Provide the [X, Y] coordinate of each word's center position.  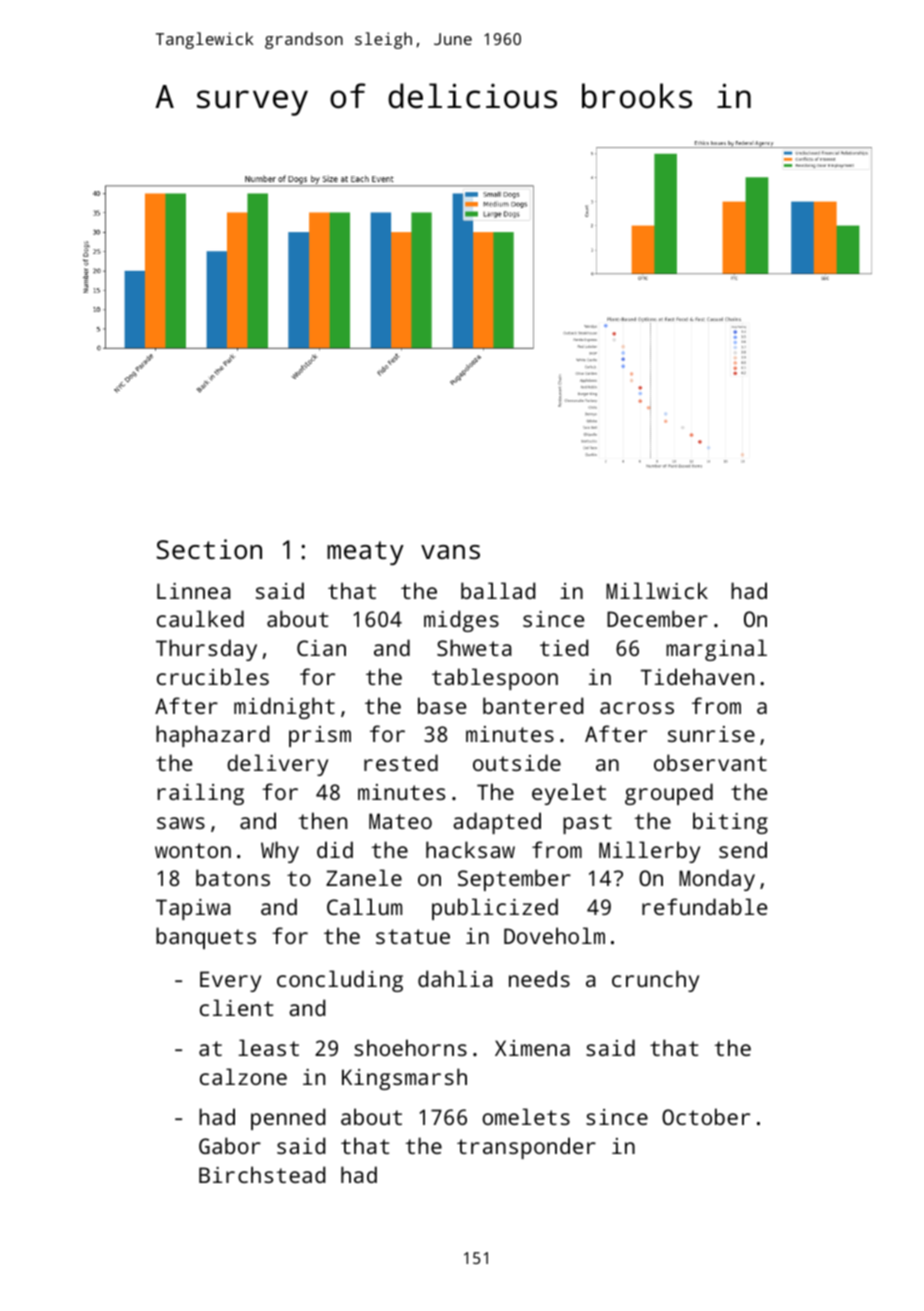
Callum [364, 906]
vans [450, 552]
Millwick [657, 590]
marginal [716, 650]
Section [209, 549]
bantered [533, 705]
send [743, 849]
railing [201, 794]
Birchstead [262, 1174]
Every [230, 981]
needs [539, 978]
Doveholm [554, 935]
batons [233, 877]
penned [288, 1119]
